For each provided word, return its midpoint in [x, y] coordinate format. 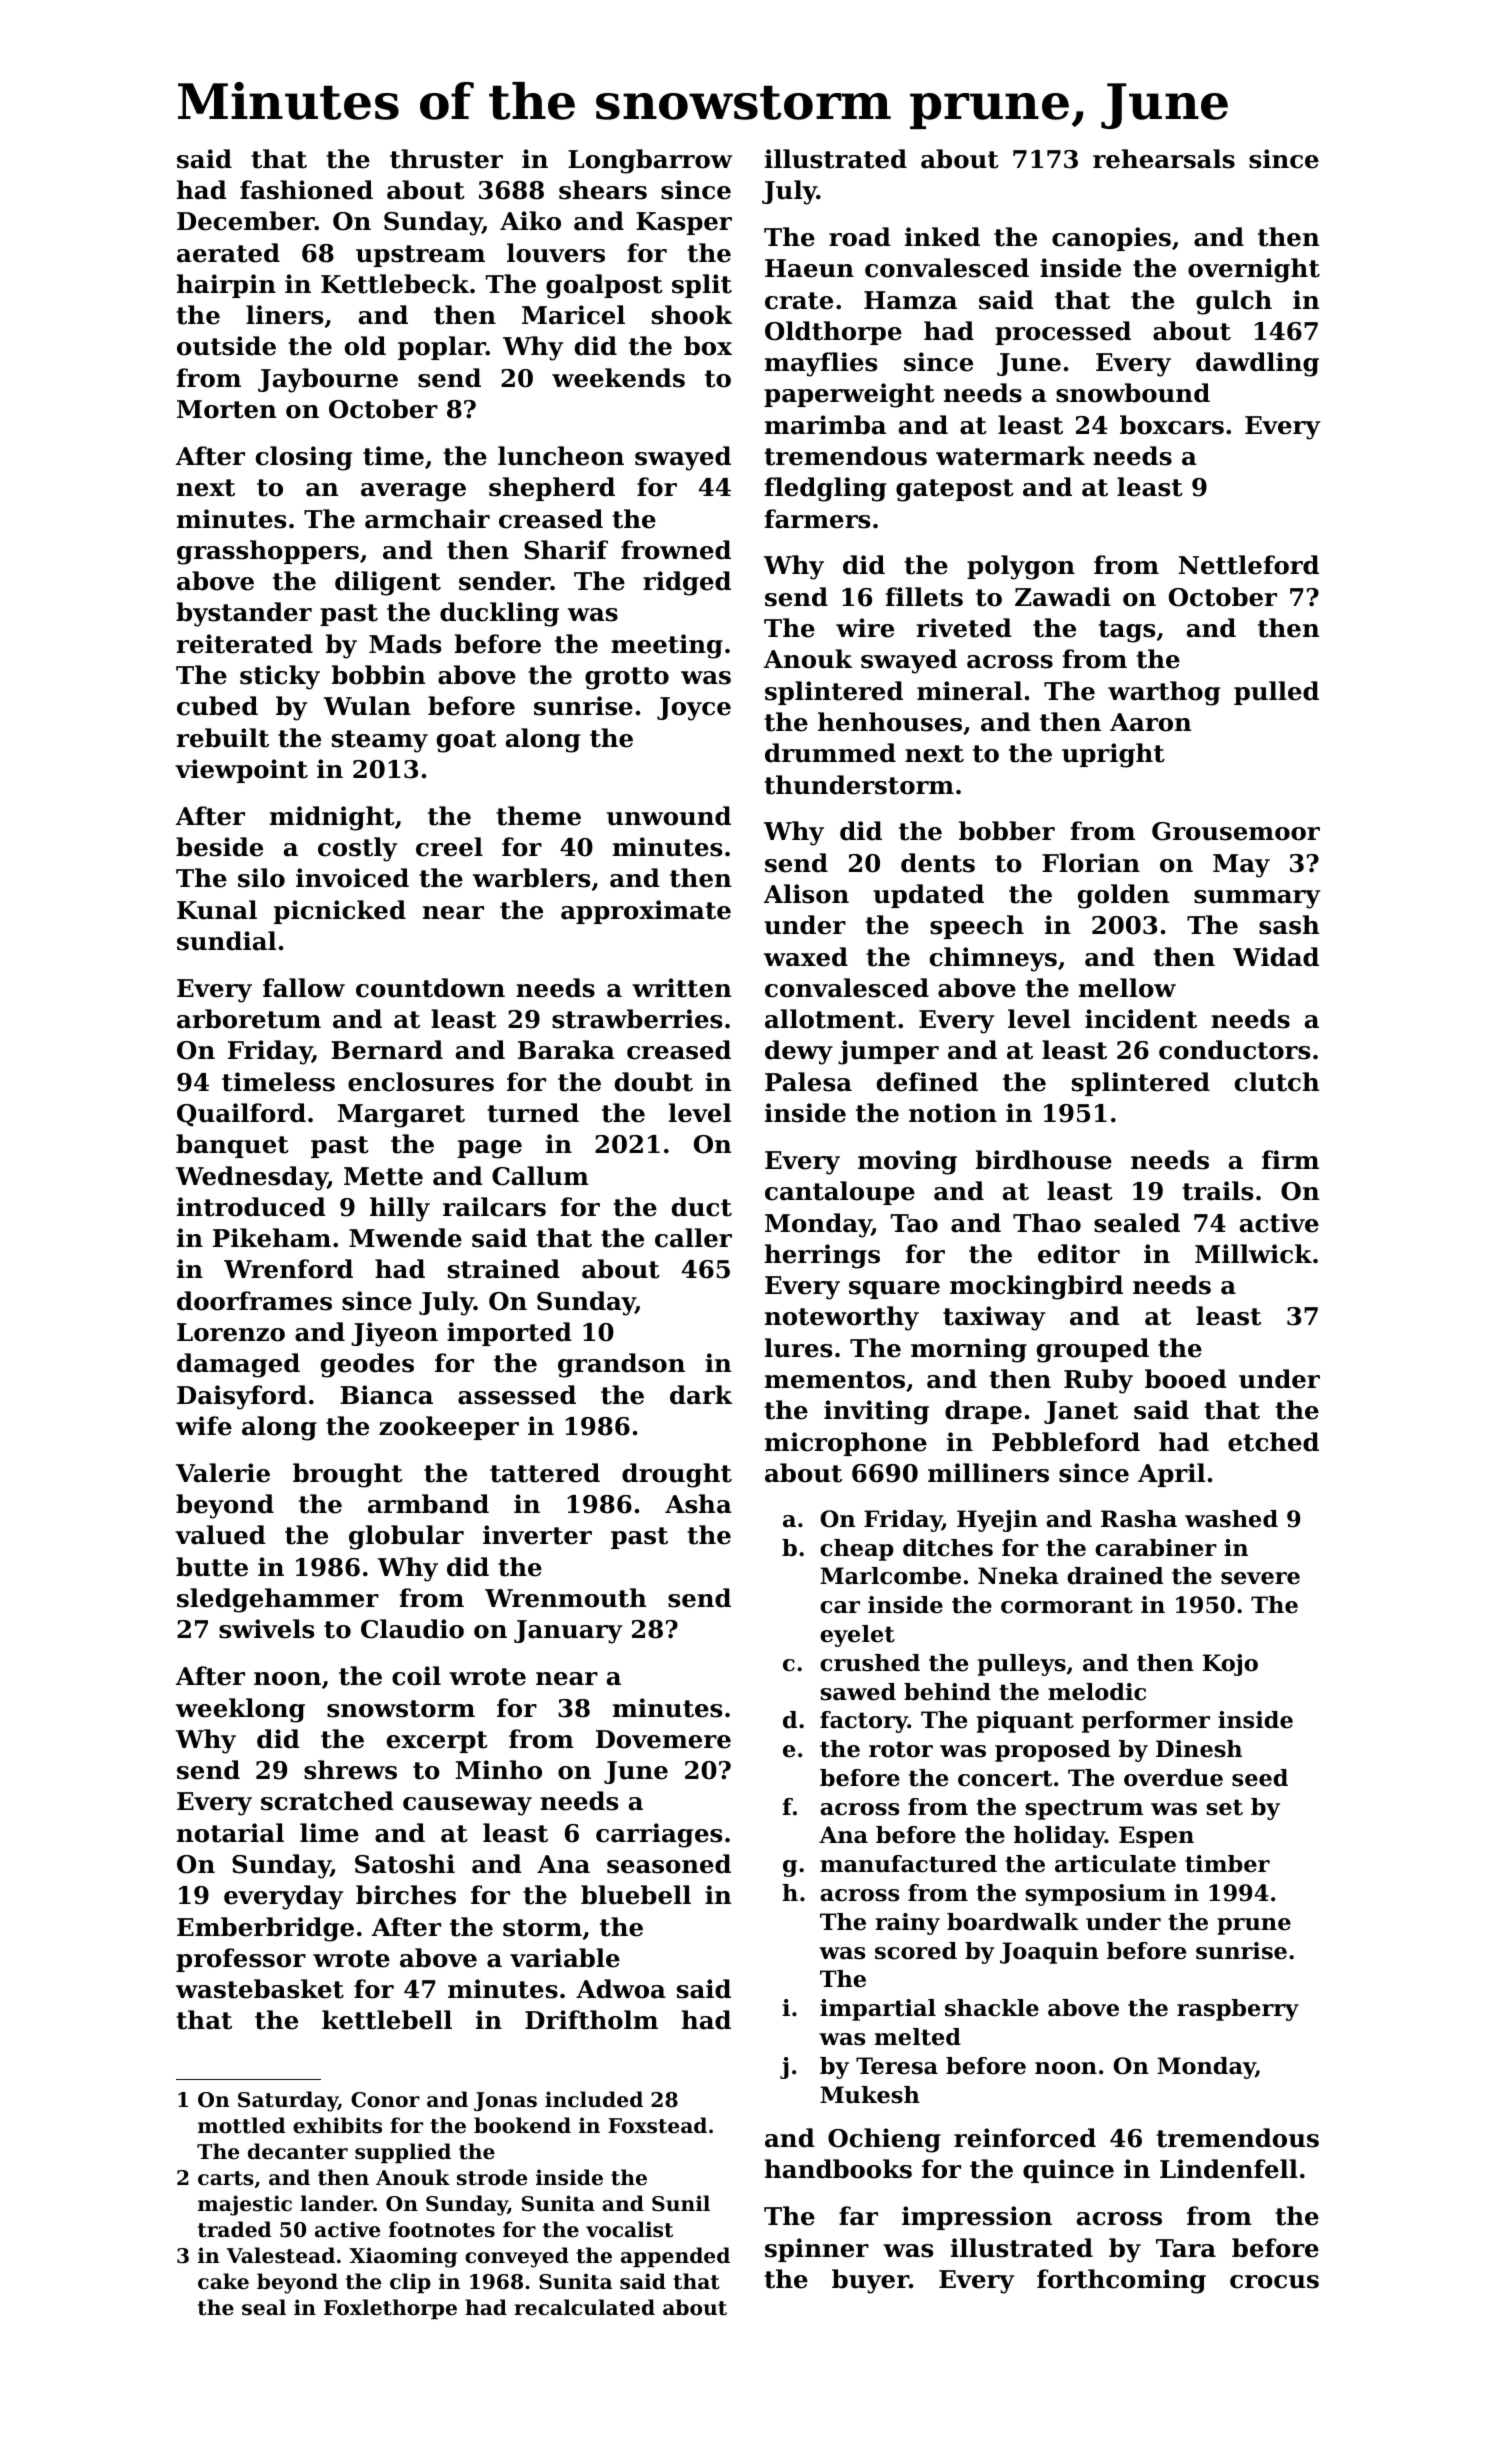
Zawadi [1063, 597]
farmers [817, 519]
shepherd [552, 489]
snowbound [1133, 393]
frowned [676, 550]
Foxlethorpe [390, 2309]
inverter [537, 1535]
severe [1260, 1578]
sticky [280, 677]
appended [675, 2257]
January [568, 1632]
